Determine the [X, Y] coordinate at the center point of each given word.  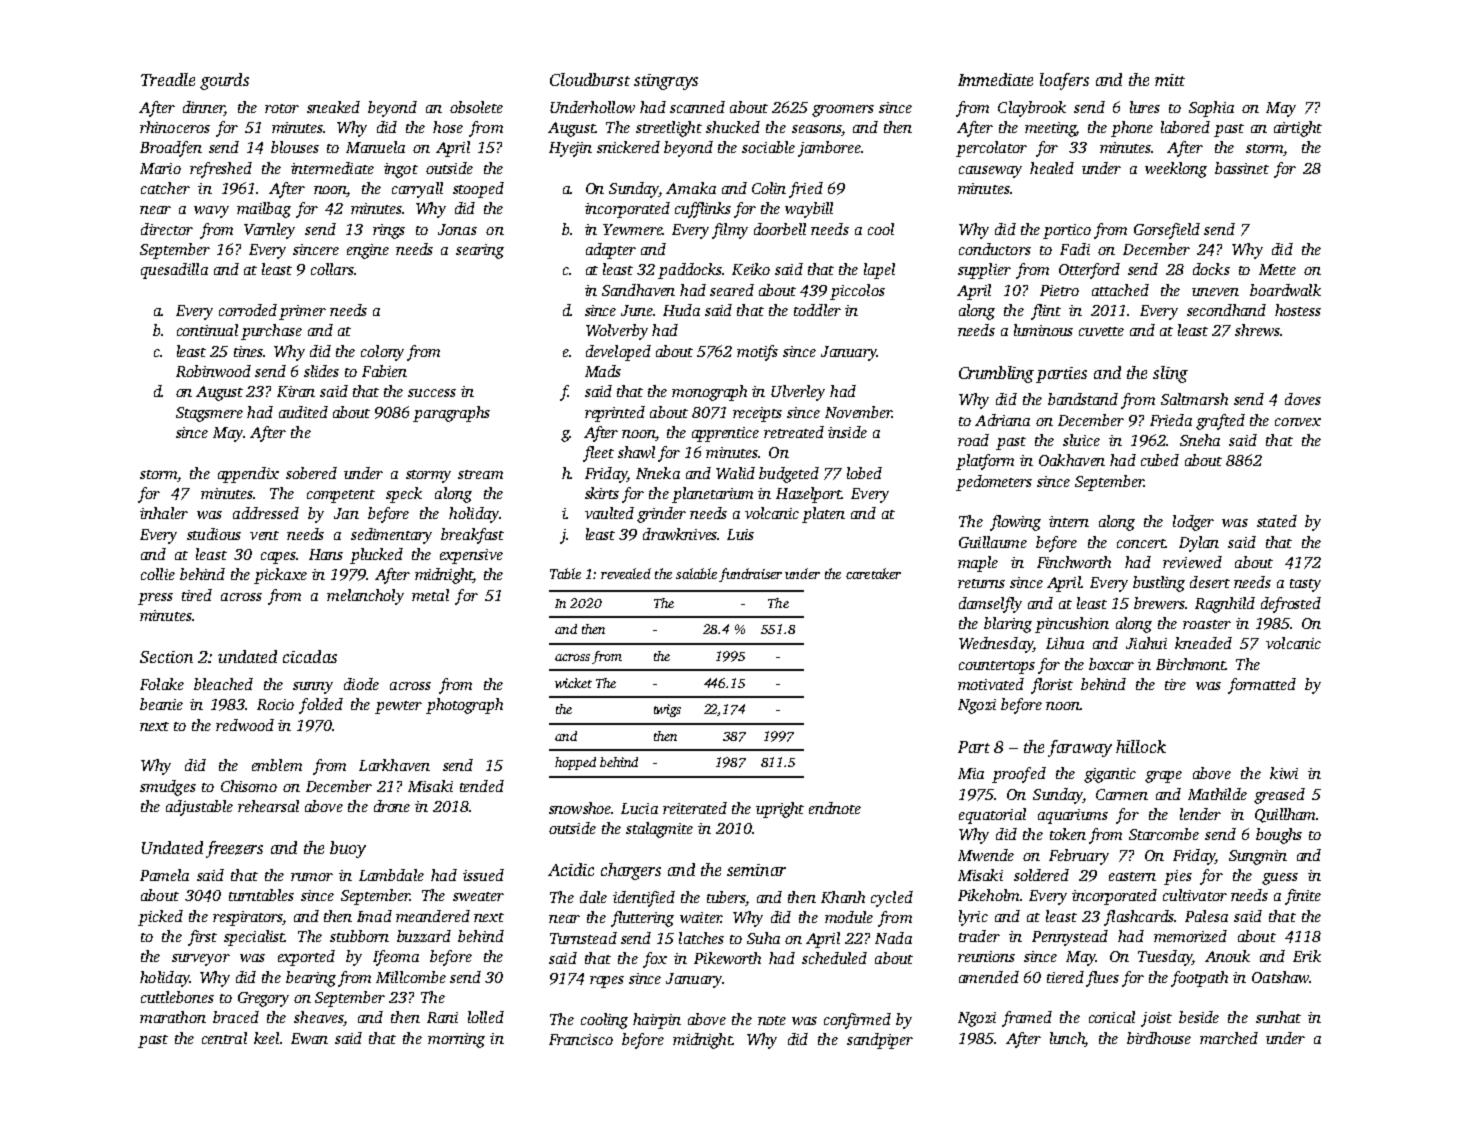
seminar [756, 870]
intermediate [332, 168]
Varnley [269, 231]
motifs [757, 353]
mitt [1170, 80]
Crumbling [996, 374]
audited [303, 412]
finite [1303, 897]
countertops [997, 667]
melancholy [365, 597]
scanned [697, 107]
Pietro [1059, 290]
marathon [173, 1017]
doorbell [780, 229]
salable [696, 573]
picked [160, 918]
